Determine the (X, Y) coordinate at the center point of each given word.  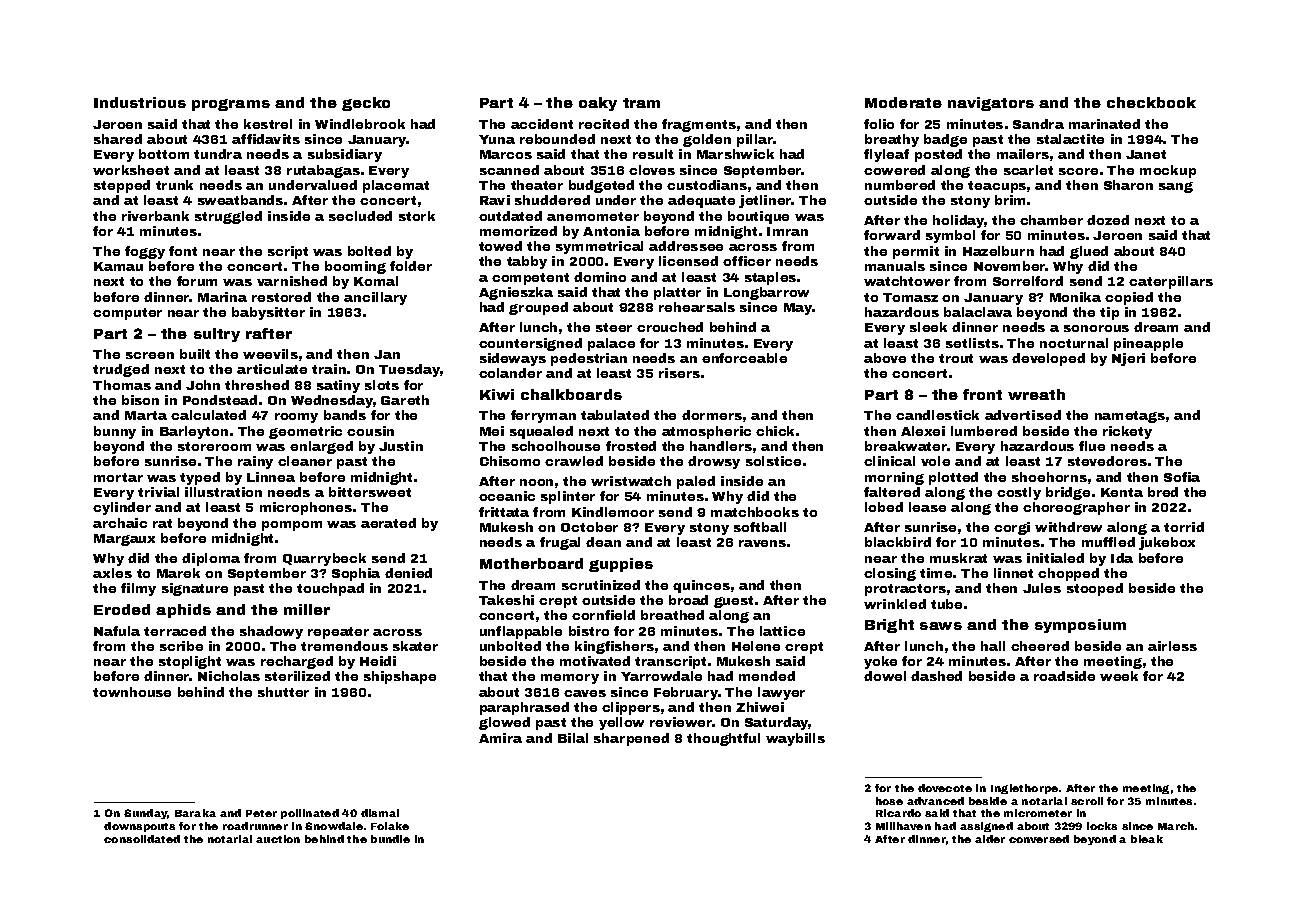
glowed (504, 723)
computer (127, 314)
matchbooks (755, 512)
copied (1129, 298)
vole (935, 461)
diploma (211, 559)
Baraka (195, 813)
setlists (972, 343)
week (1119, 676)
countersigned (530, 344)
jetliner (765, 201)
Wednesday (332, 401)
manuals (895, 266)
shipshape (400, 677)
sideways (513, 359)
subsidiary (345, 155)
